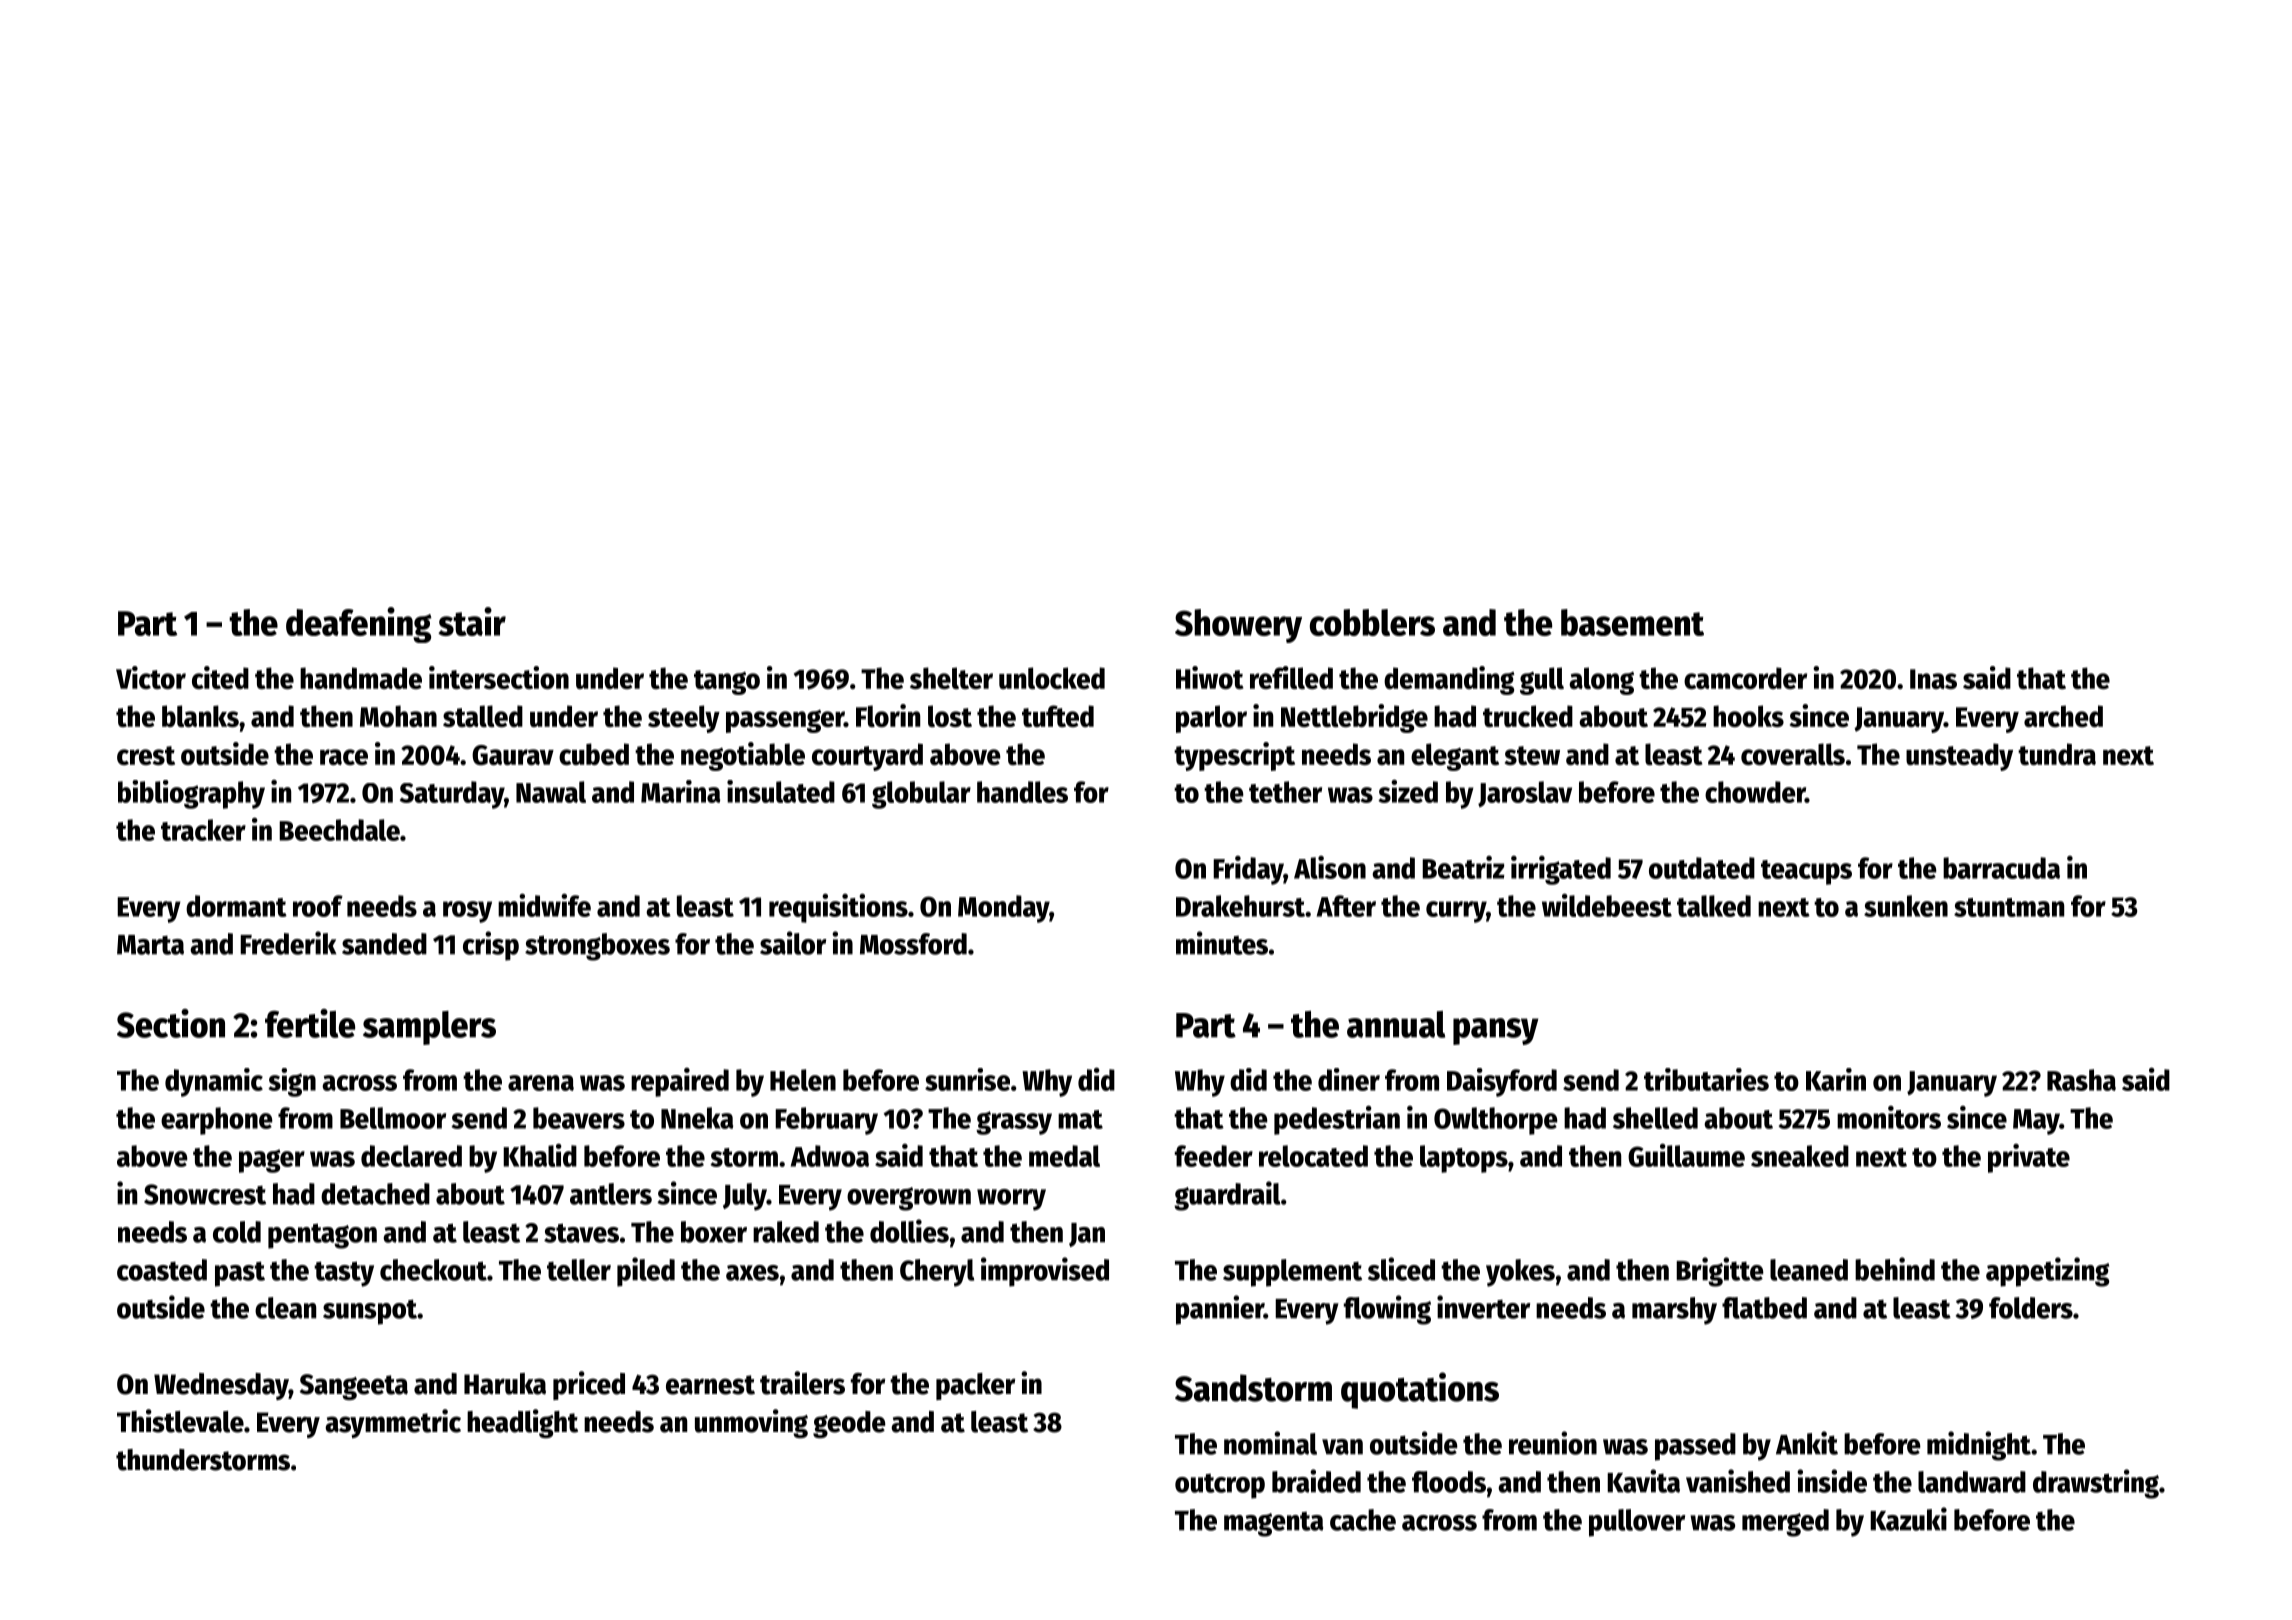  Describe the element at coordinates (522, 1423) in the screenshot. I see `headlight` at that location.
